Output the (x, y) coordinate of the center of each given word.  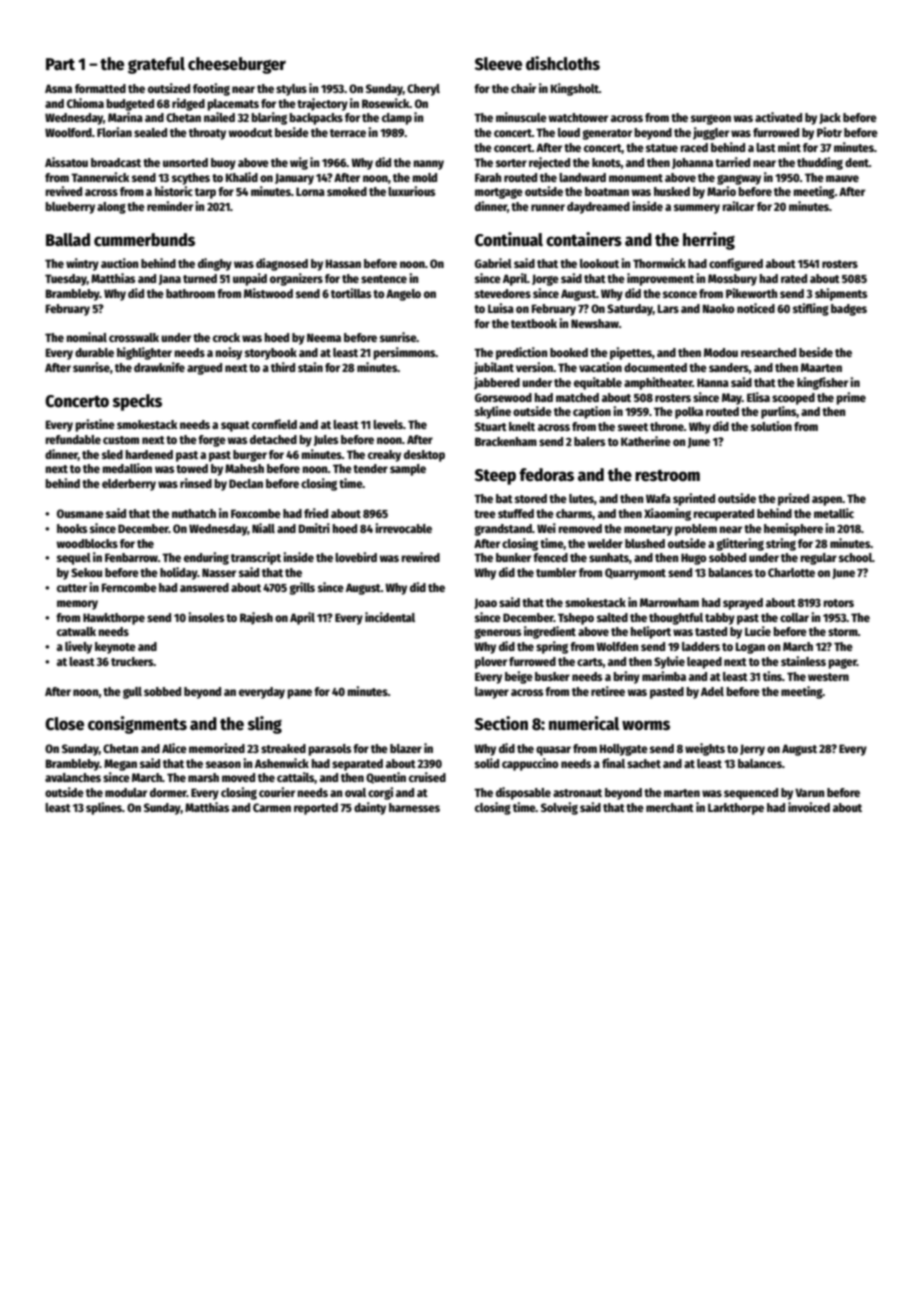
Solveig (559, 808)
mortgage (499, 193)
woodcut (250, 132)
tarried (732, 162)
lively (78, 647)
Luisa (501, 308)
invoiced (809, 807)
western (828, 677)
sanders (729, 367)
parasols (329, 750)
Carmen (272, 807)
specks (137, 402)
